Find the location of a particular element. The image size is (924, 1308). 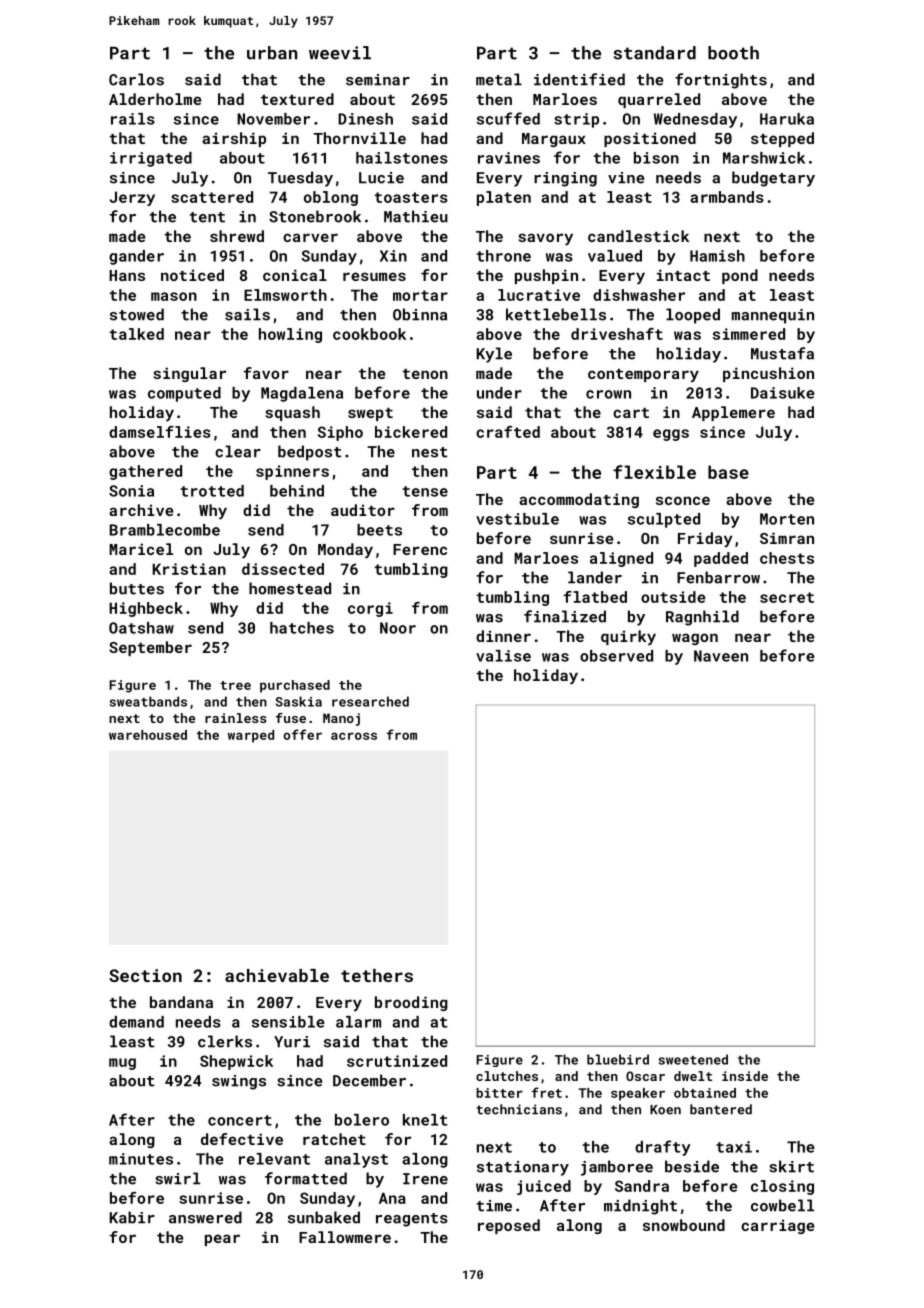

researched is located at coordinates (370, 701).
